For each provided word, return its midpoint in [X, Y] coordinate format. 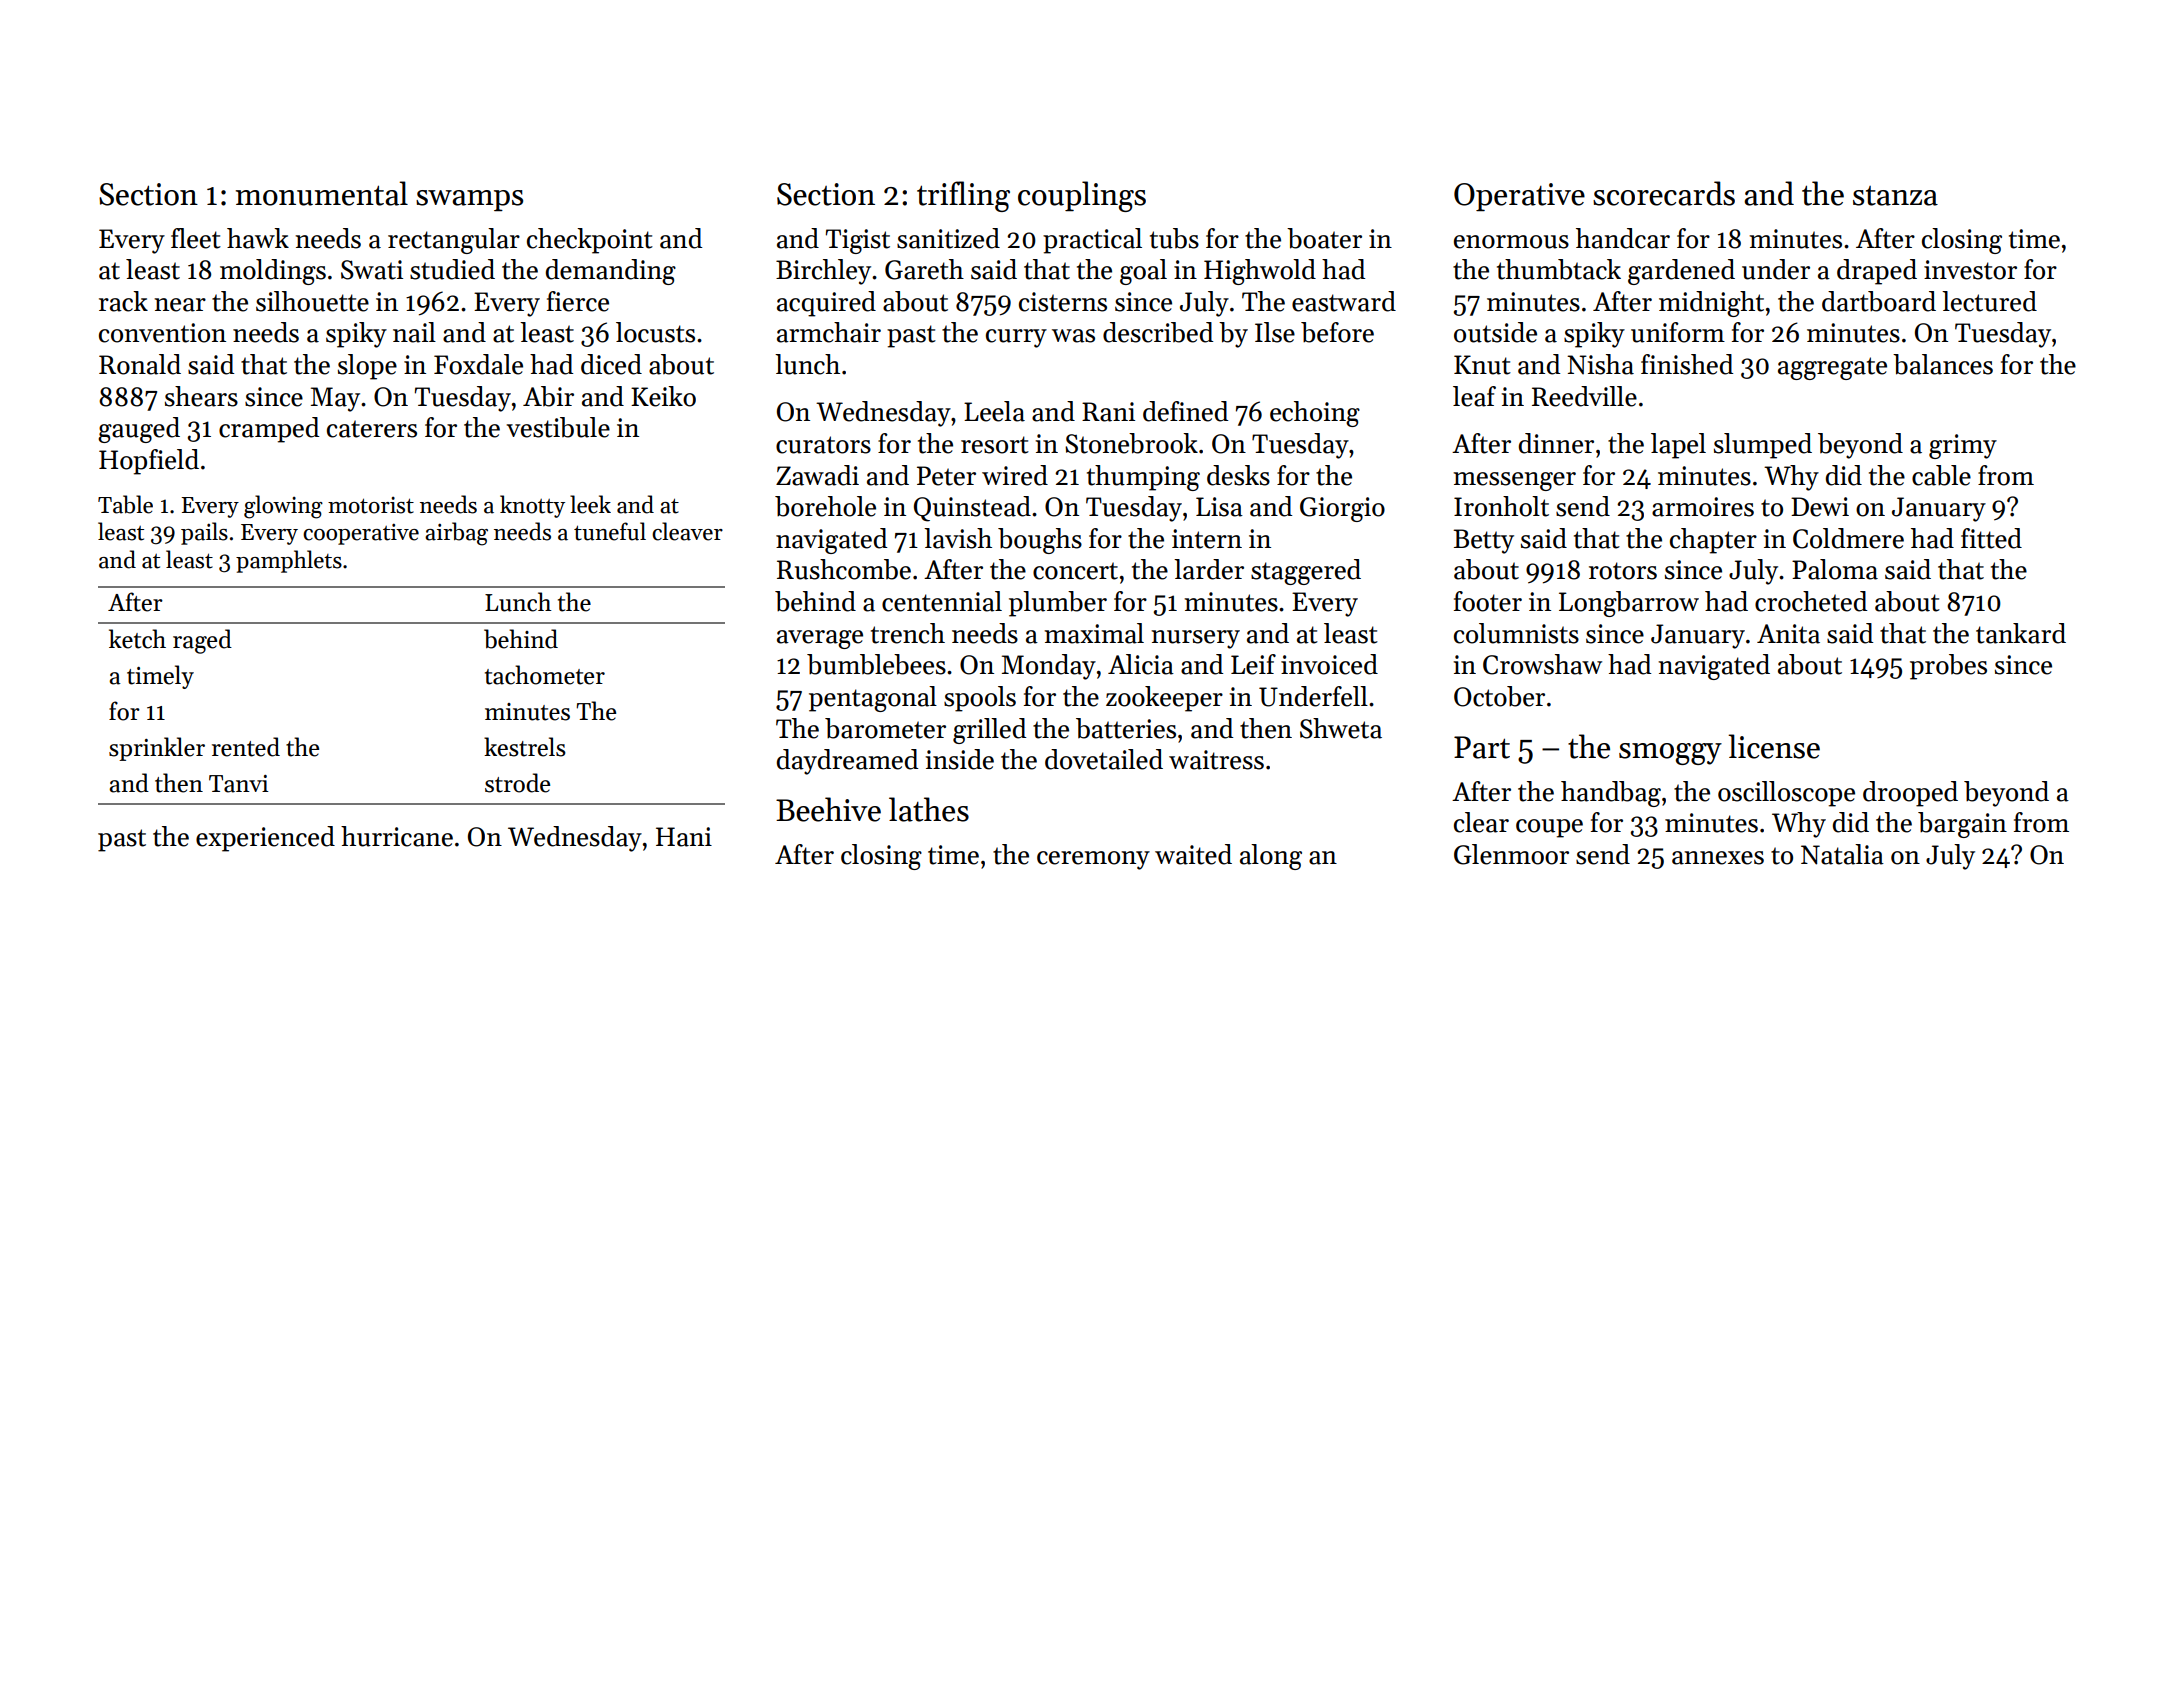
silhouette [312, 301]
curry [1016, 338]
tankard [2021, 633]
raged [202, 641]
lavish [958, 538]
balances [1943, 364]
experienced [265, 839]
